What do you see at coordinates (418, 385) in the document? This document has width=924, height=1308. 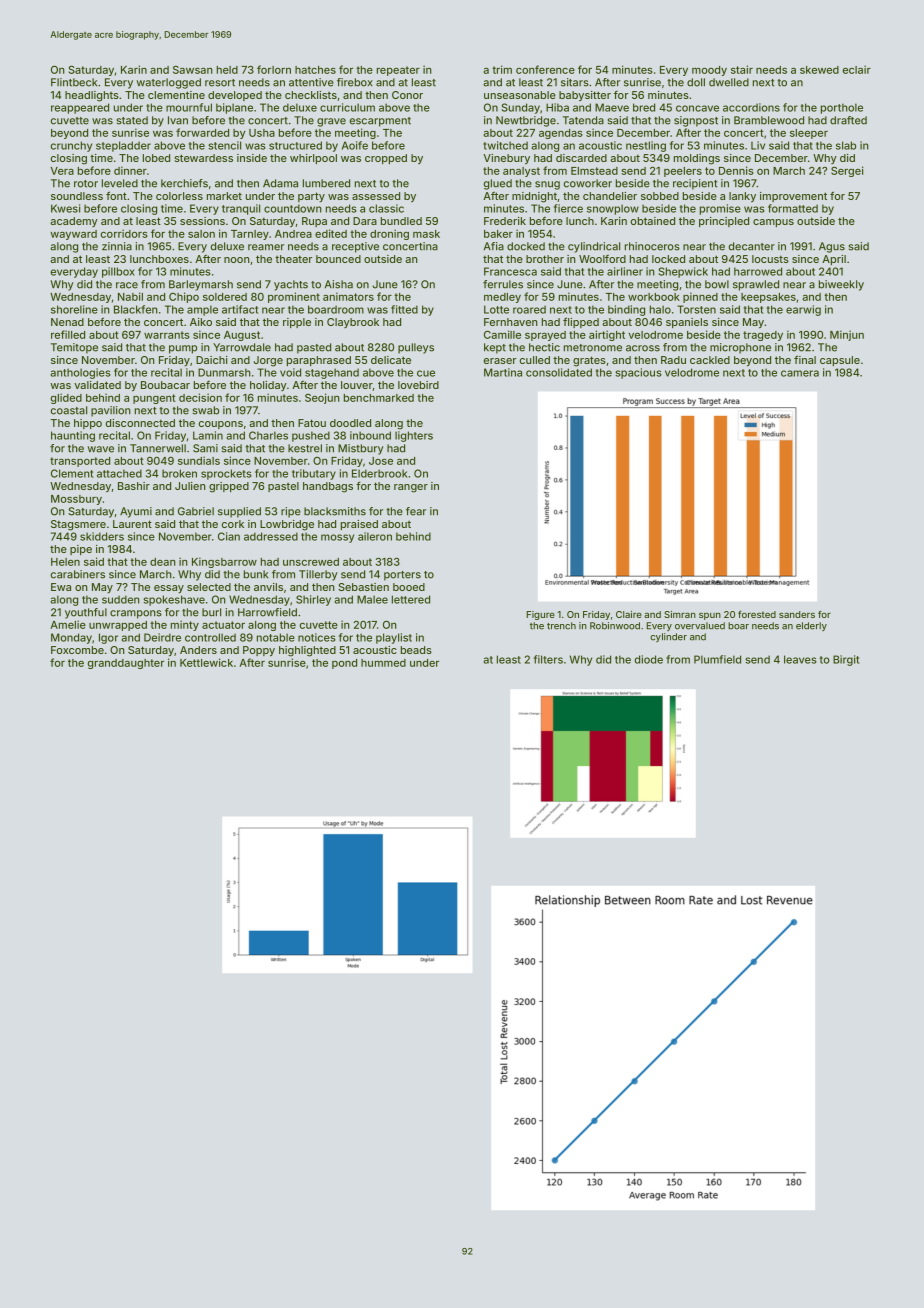 I see `lovebird` at bounding box center [418, 385].
